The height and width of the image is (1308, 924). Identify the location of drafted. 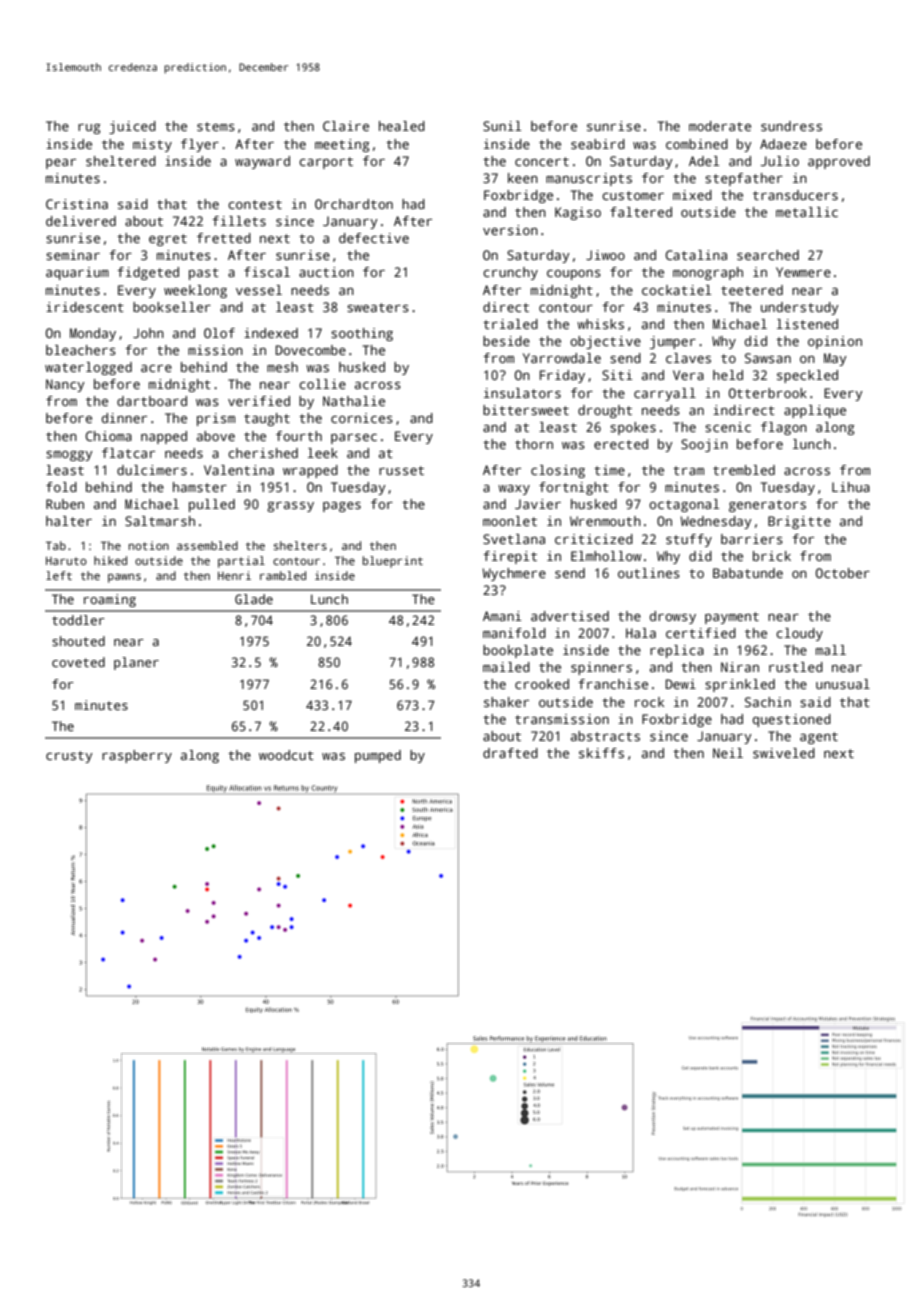
(510, 753).
